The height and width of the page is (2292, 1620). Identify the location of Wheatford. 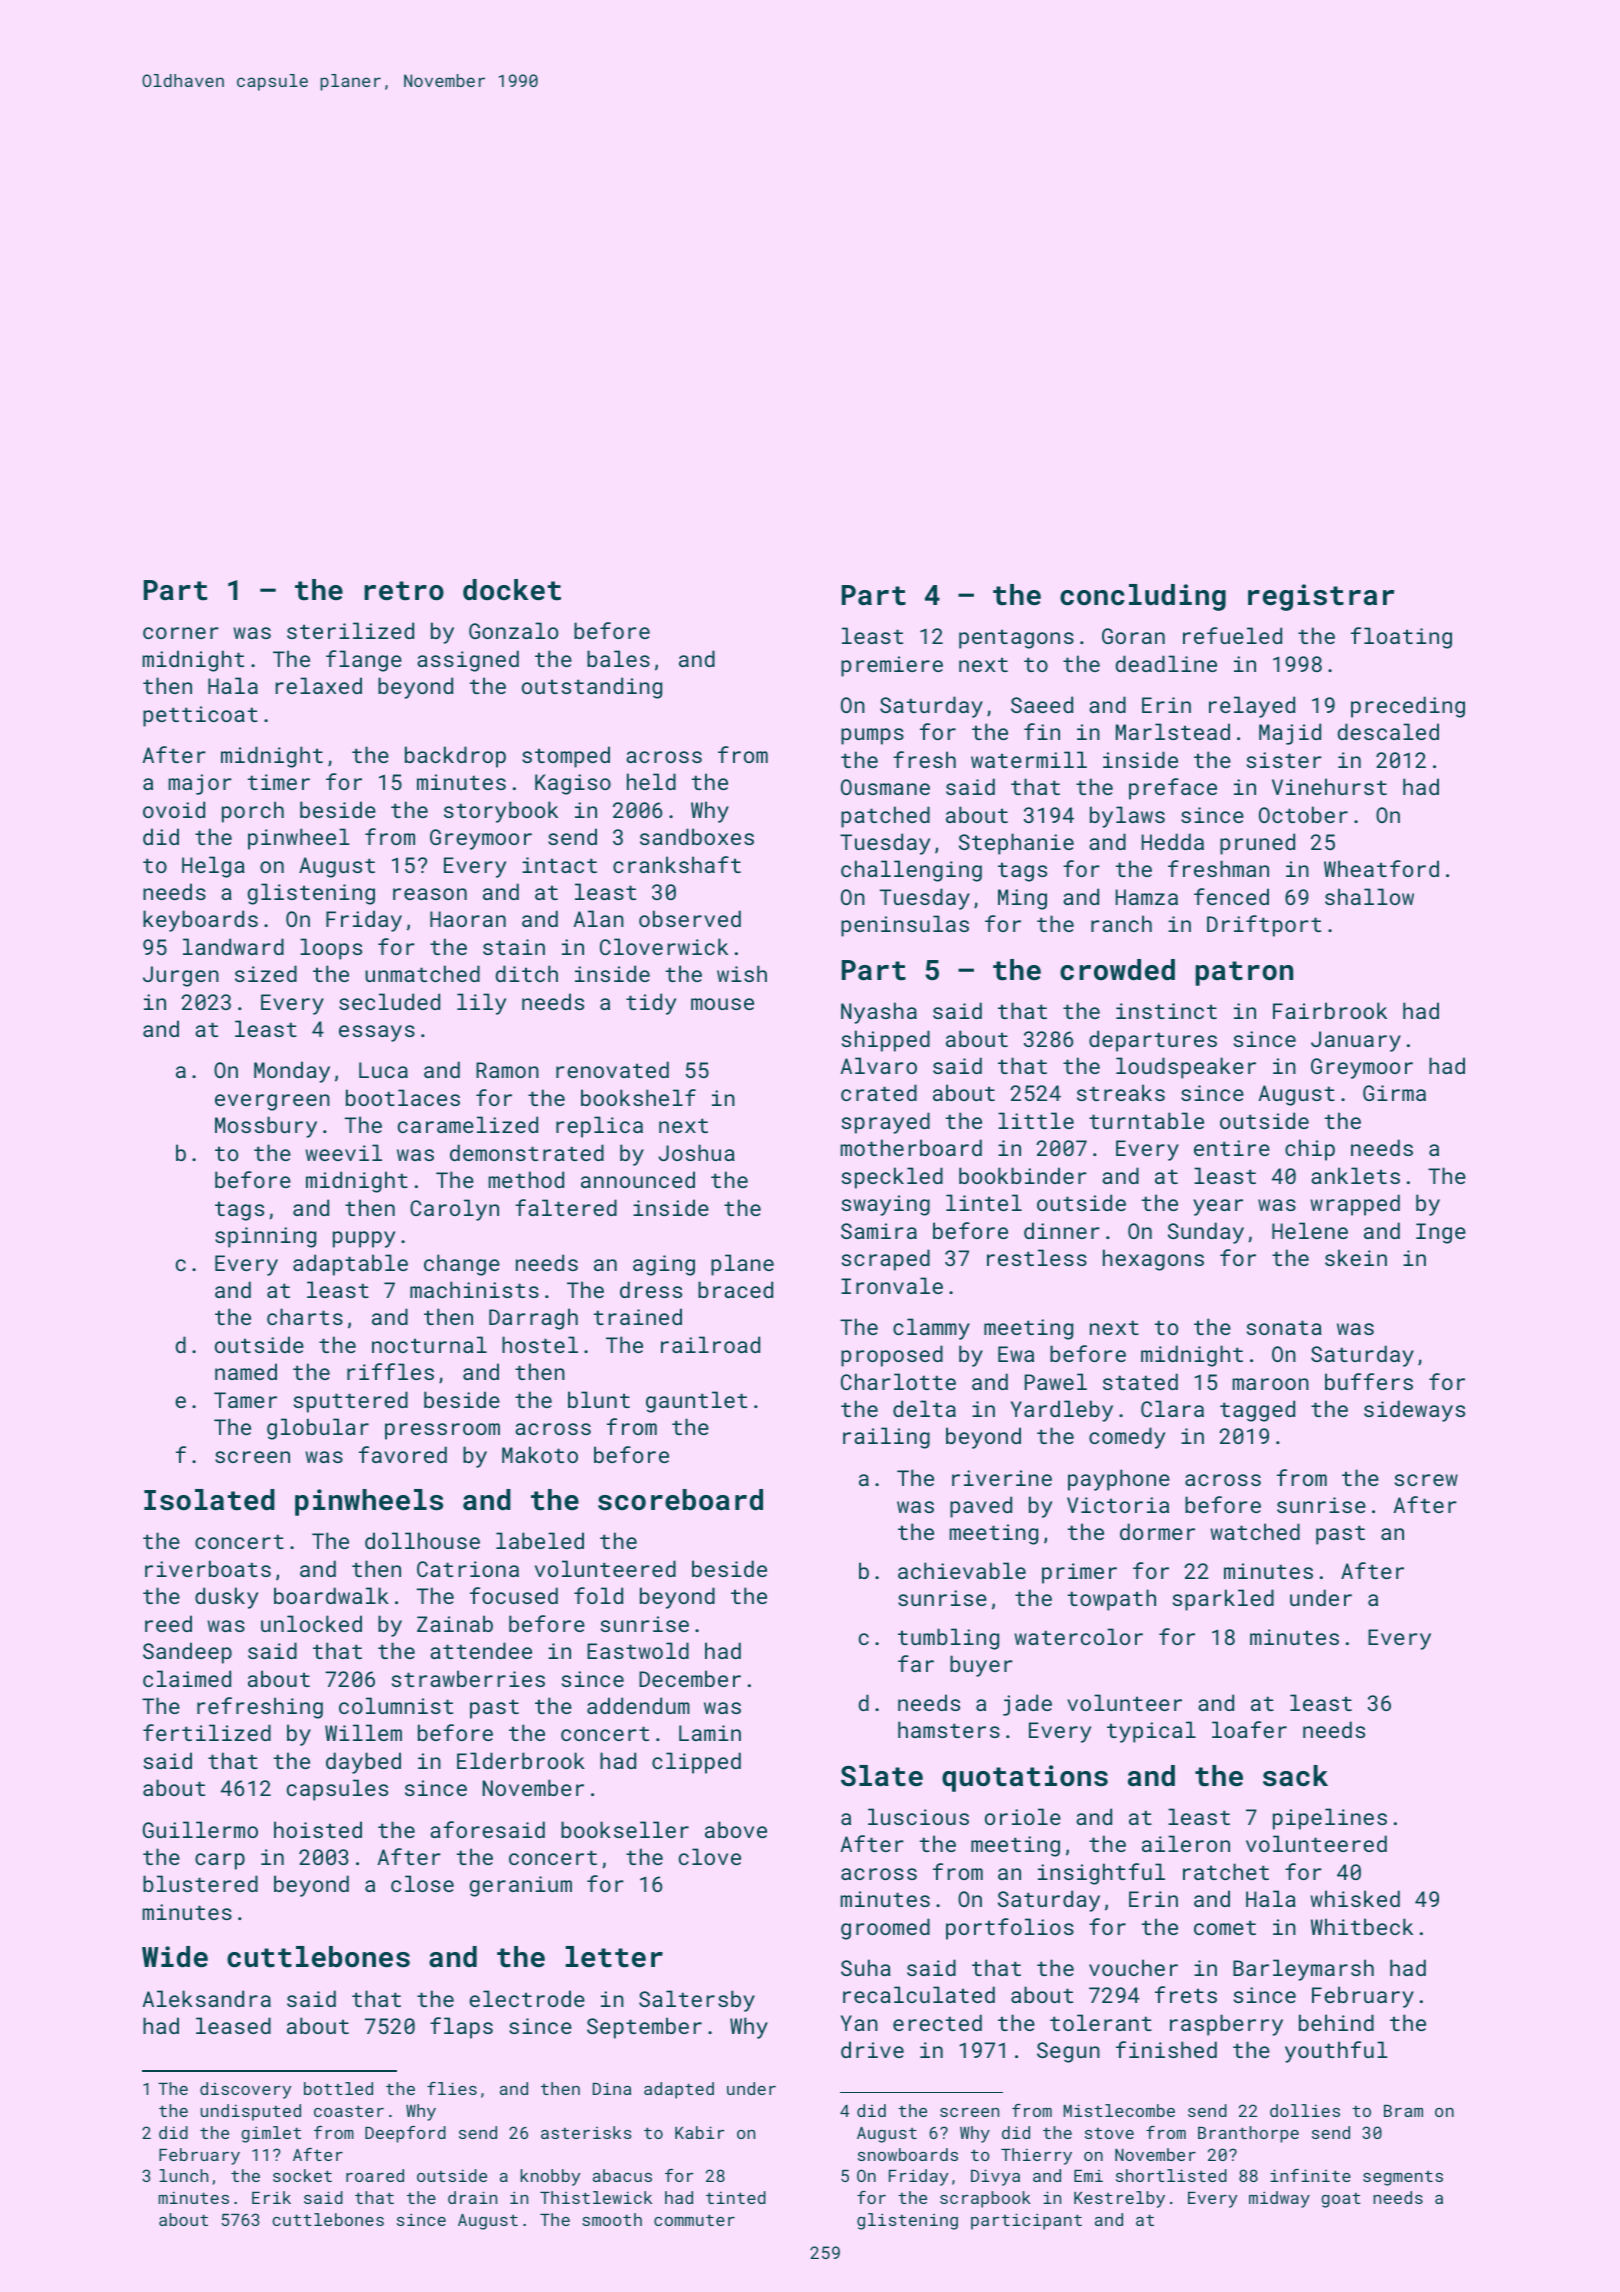
(1381, 868).
